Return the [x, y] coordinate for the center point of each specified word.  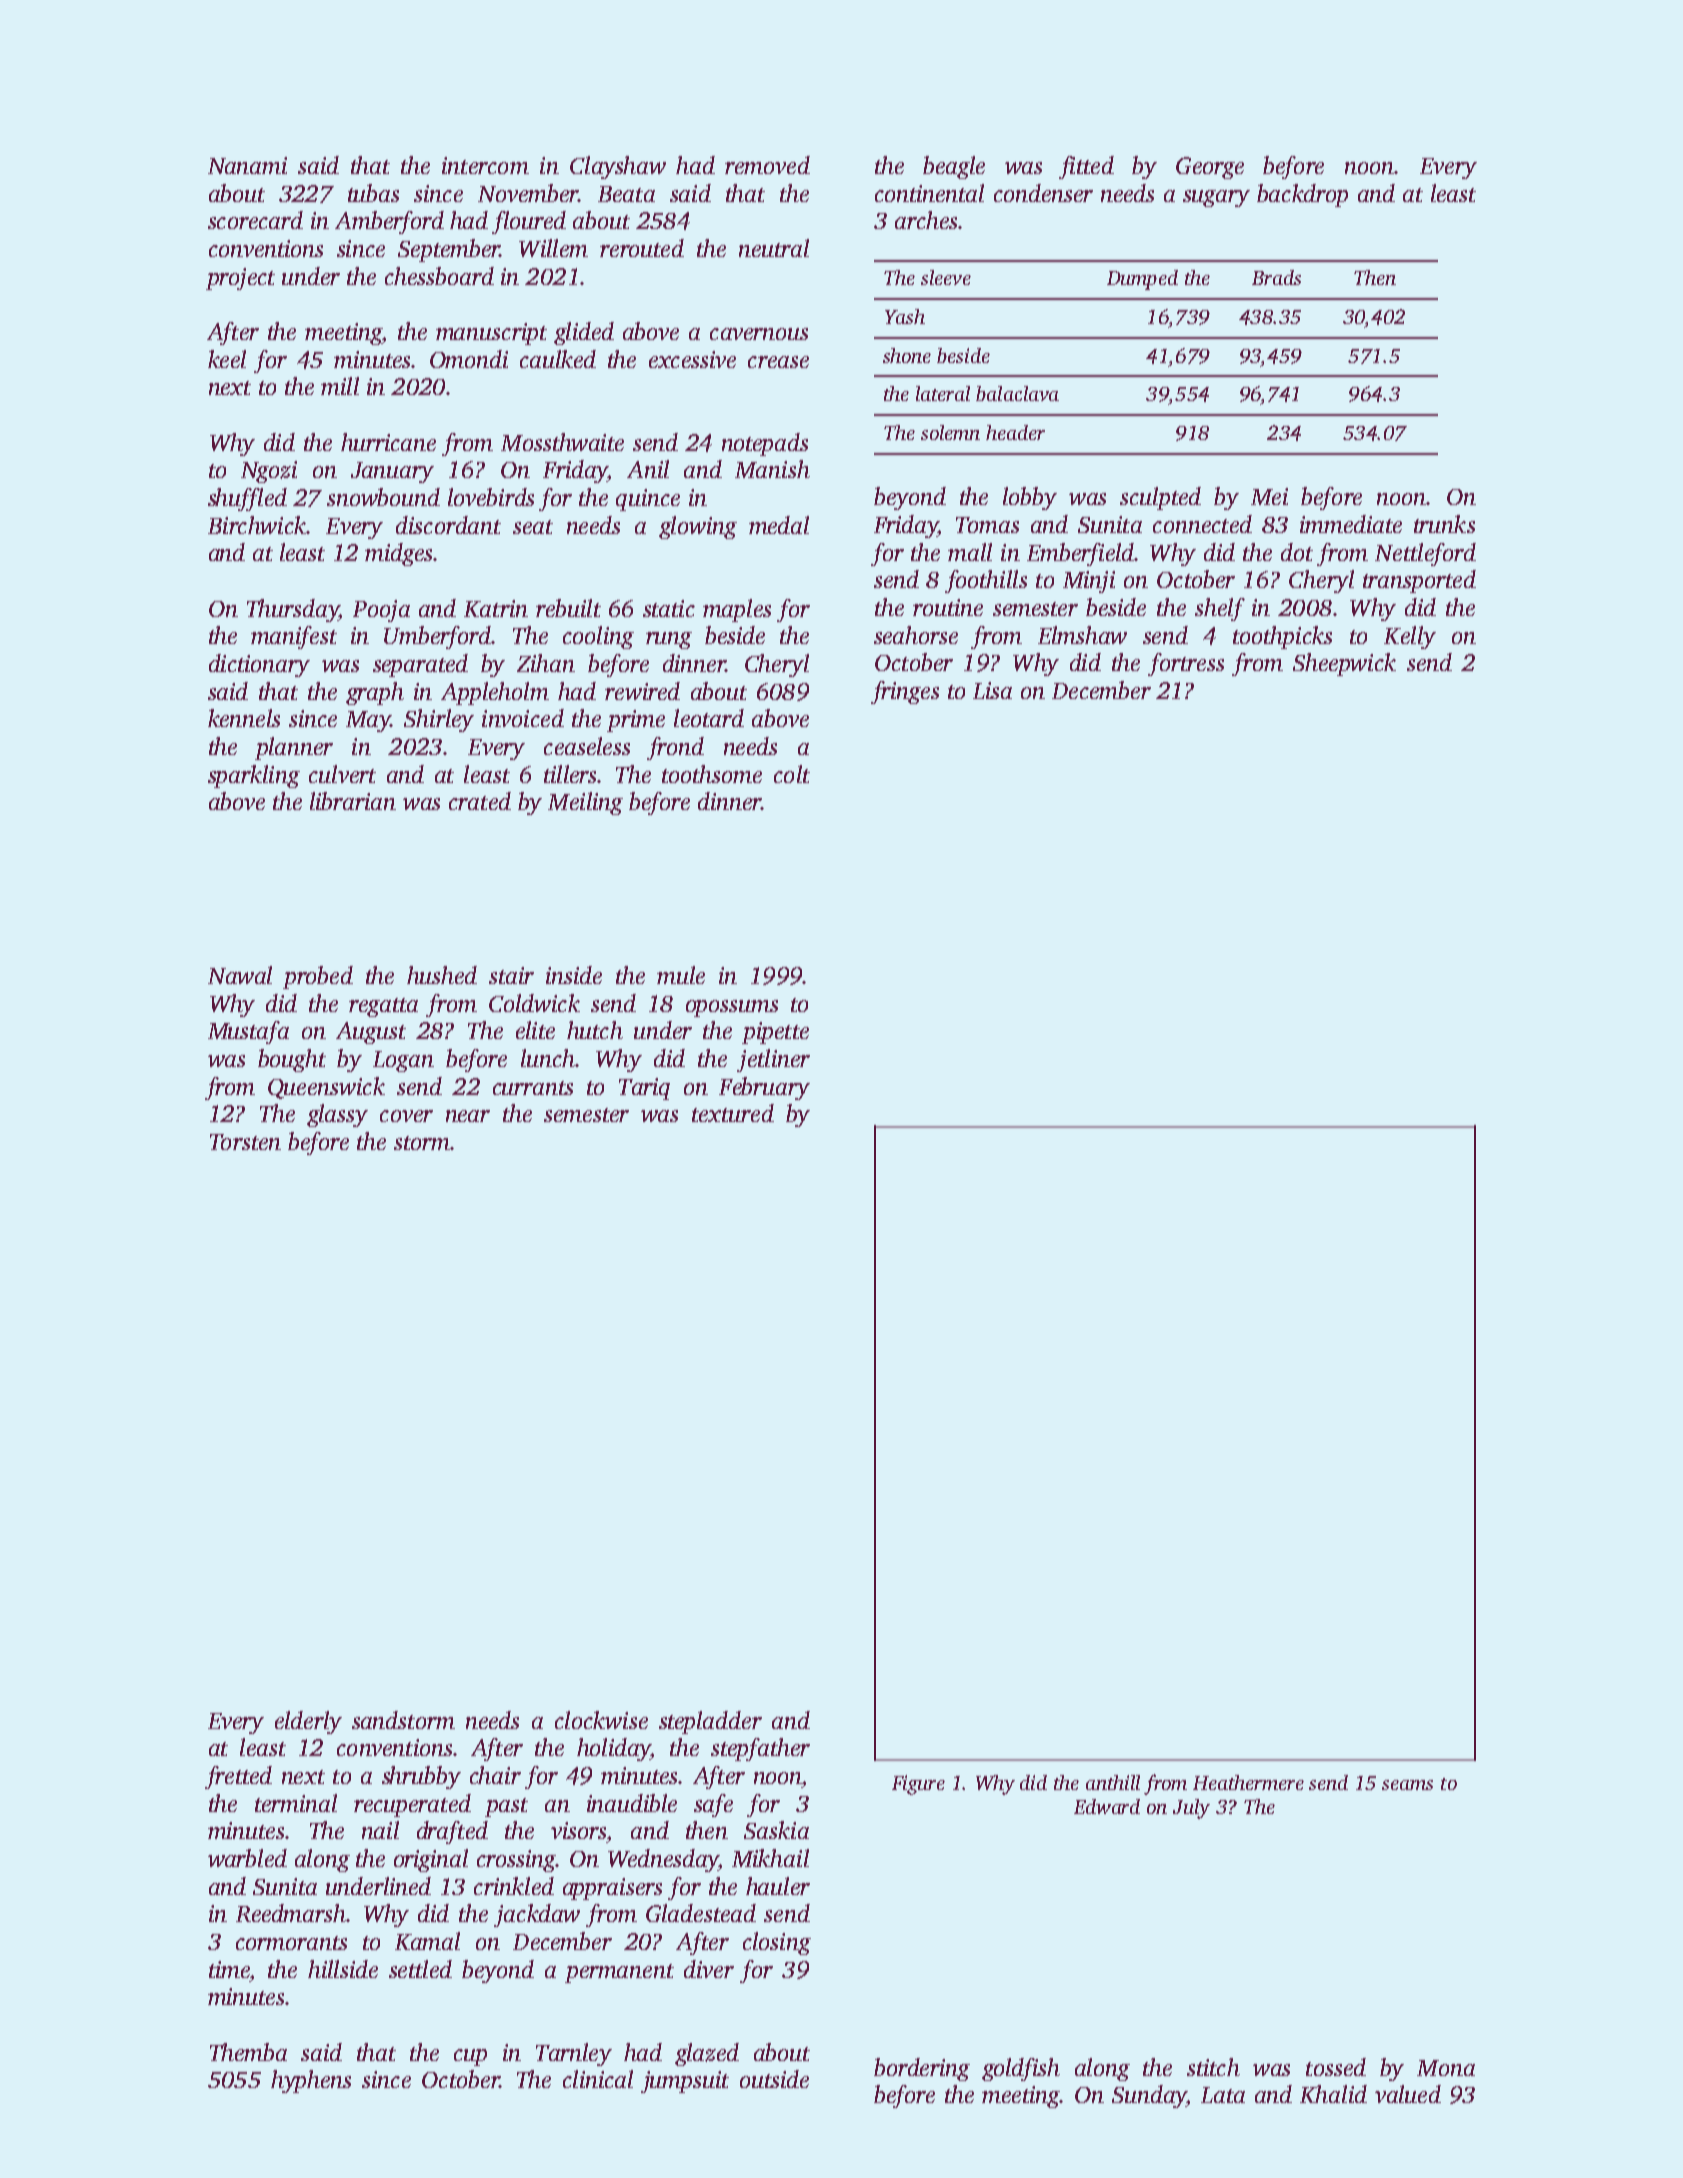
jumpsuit [685, 2082]
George [1210, 168]
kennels [244, 718]
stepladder [710, 1722]
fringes [905, 692]
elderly [308, 1722]
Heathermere [1248, 1782]
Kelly [1410, 637]
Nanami [247, 165]
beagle [954, 167]
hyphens [311, 2081]
